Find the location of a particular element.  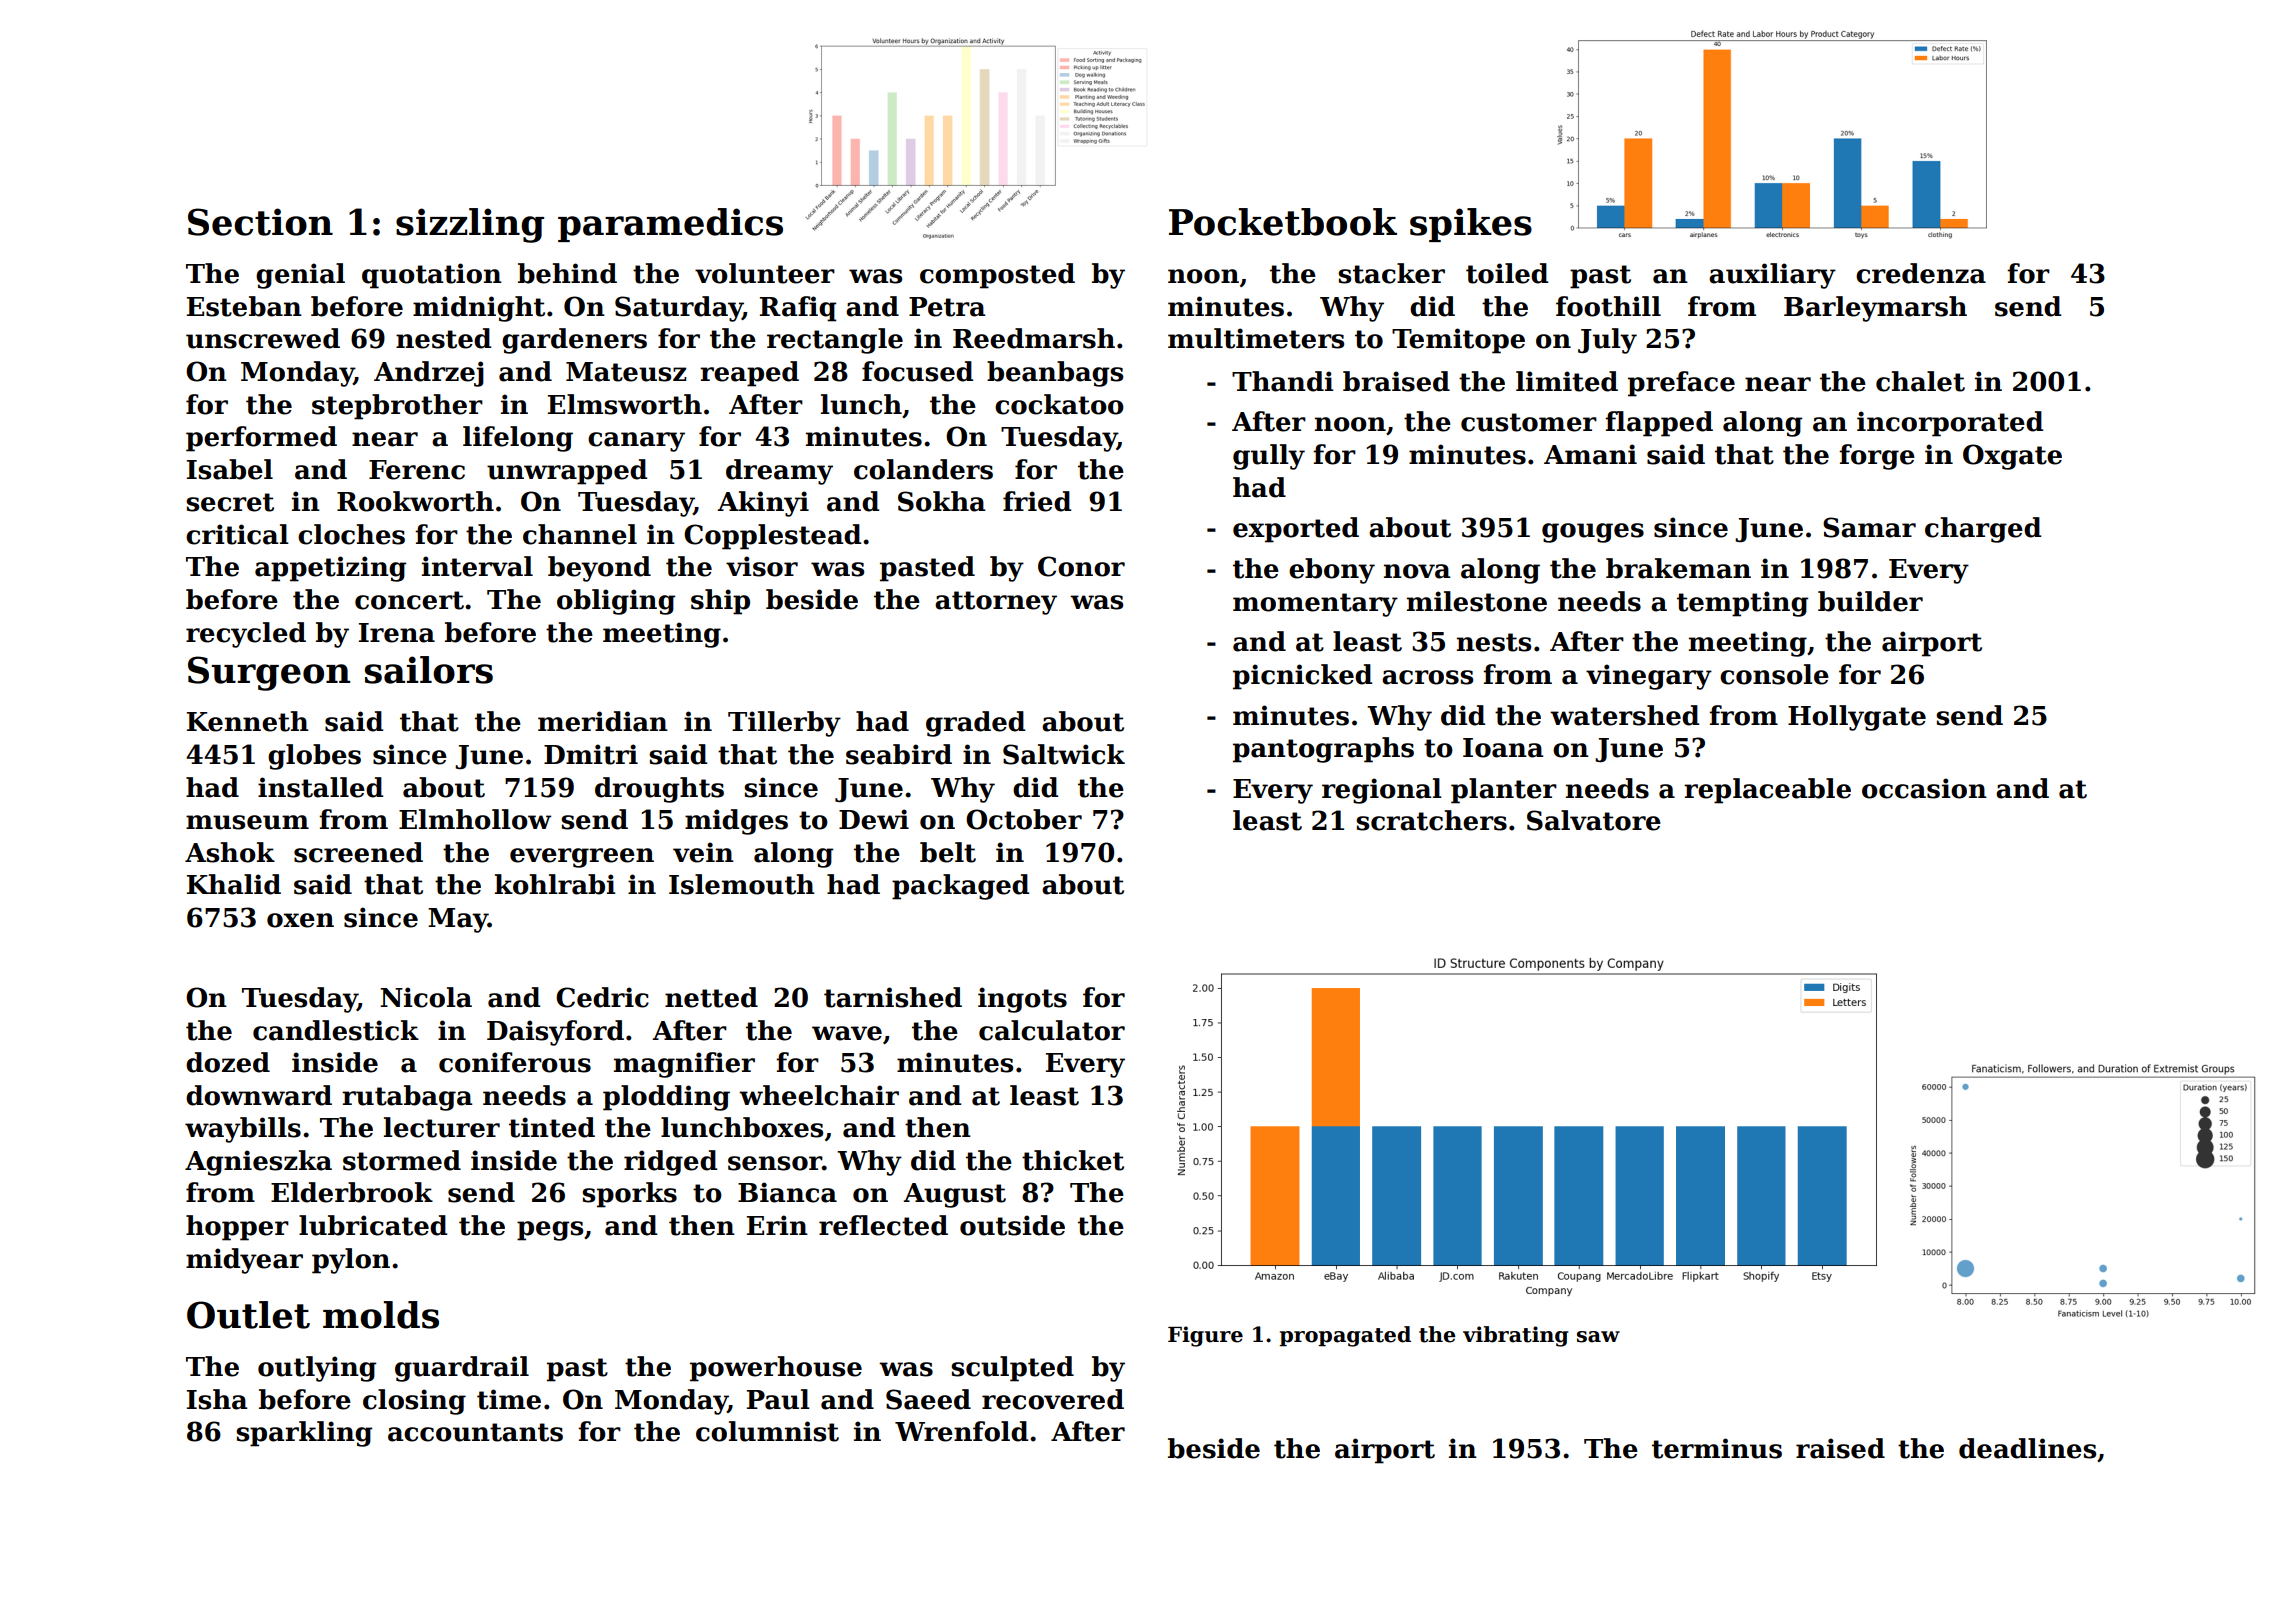

auxiliary is located at coordinates (1772, 276).
